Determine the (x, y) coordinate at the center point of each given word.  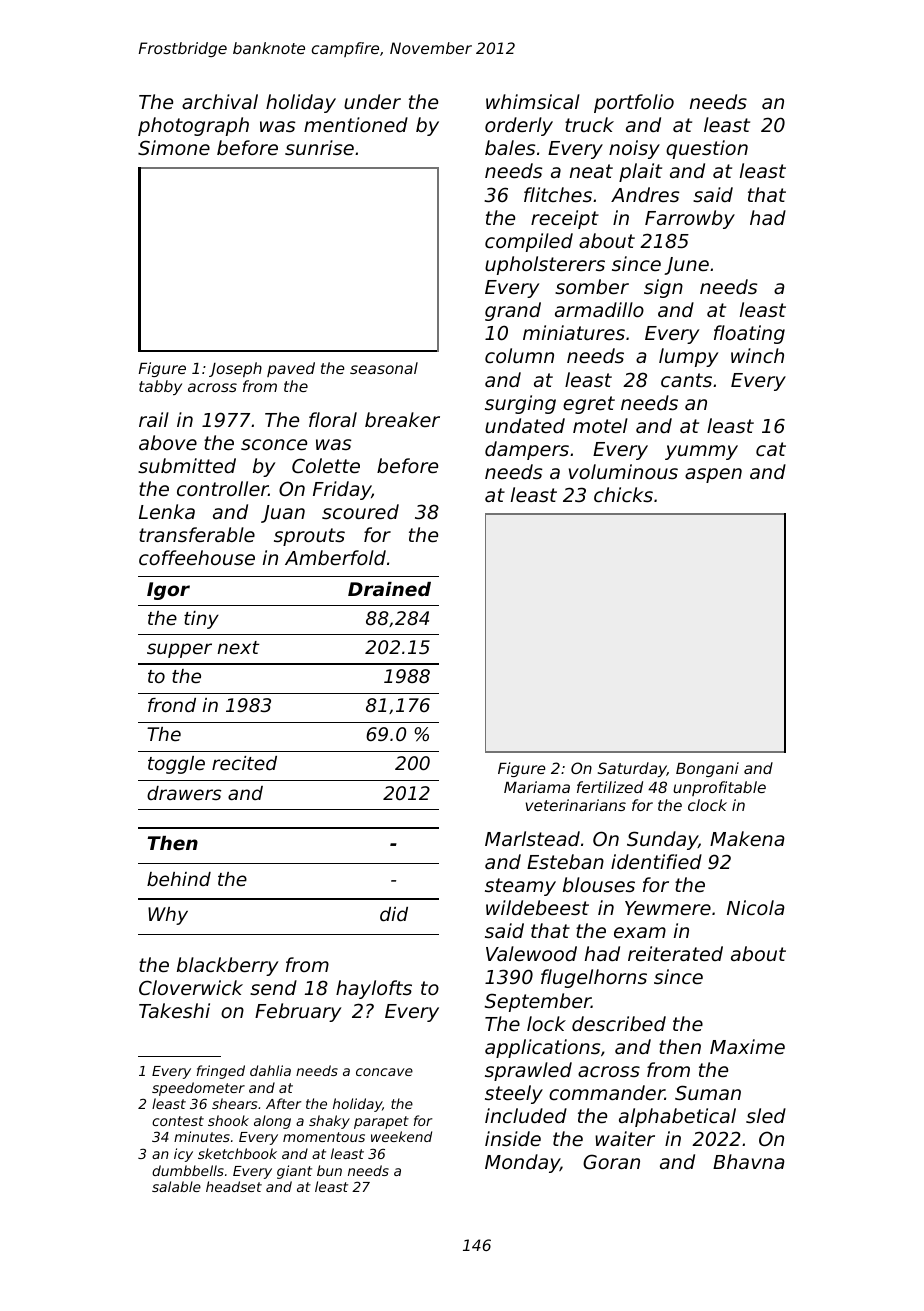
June (686, 266)
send (273, 987)
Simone (174, 147)
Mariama (537, 787)
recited (244, 763)
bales (510, 147)
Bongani (707, 769)
